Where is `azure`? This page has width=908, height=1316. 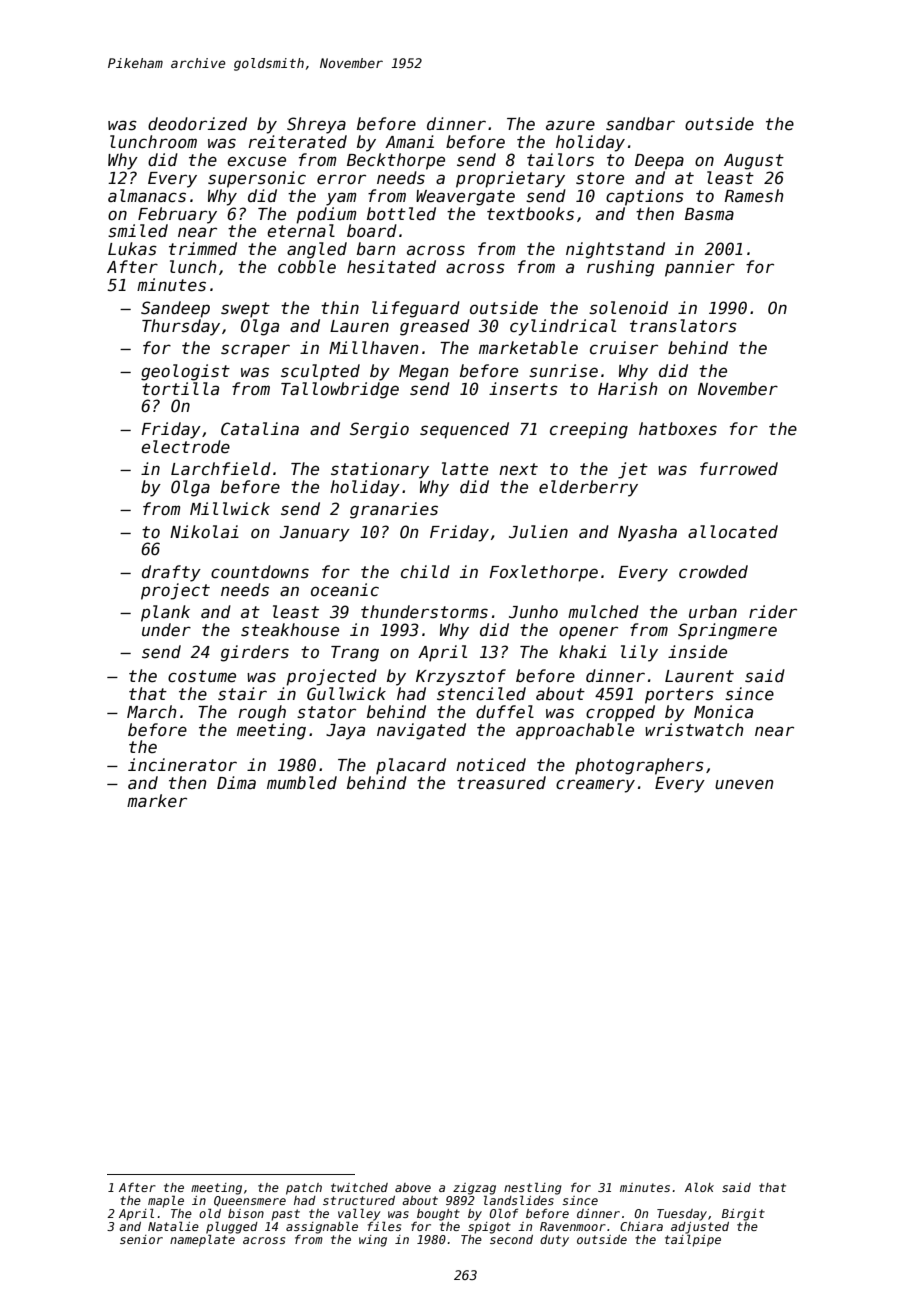 azure is located at coordinates (570, 125).
